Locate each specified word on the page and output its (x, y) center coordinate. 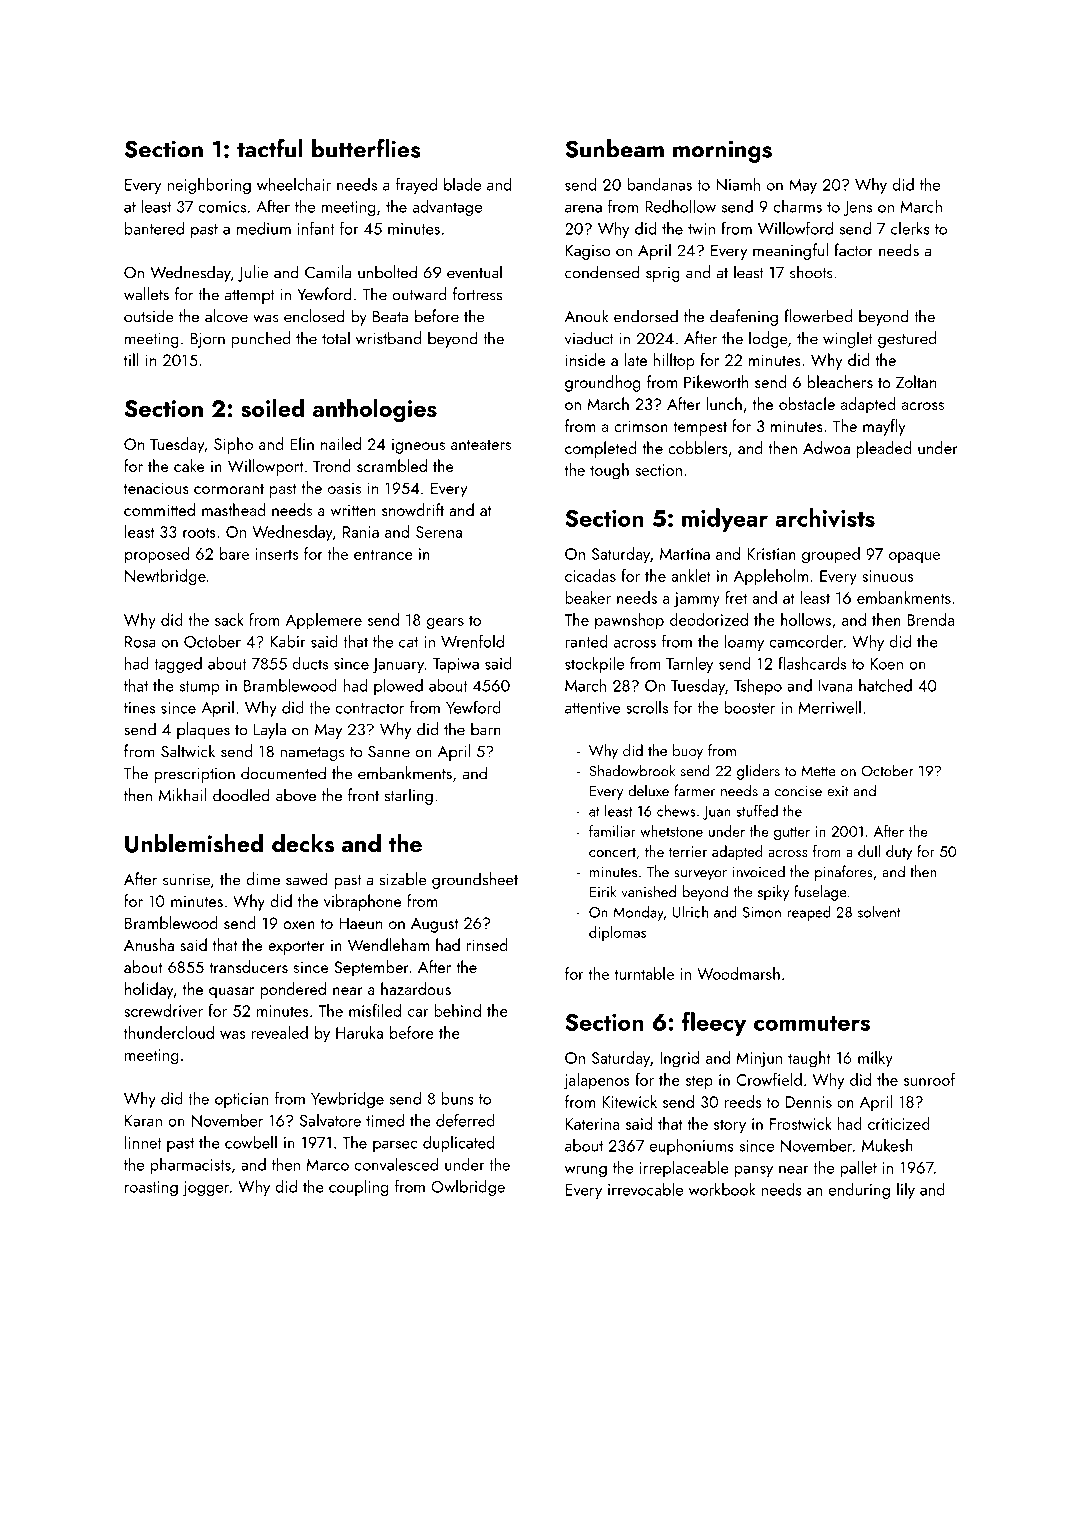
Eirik (603, 891)
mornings (722, 151)
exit (838, 791)
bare (234, 553)
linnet (143, 1142)
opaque (914, 558)
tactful (270, 148)
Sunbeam (614, 148)
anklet (691, 575)
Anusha (149, 944)
